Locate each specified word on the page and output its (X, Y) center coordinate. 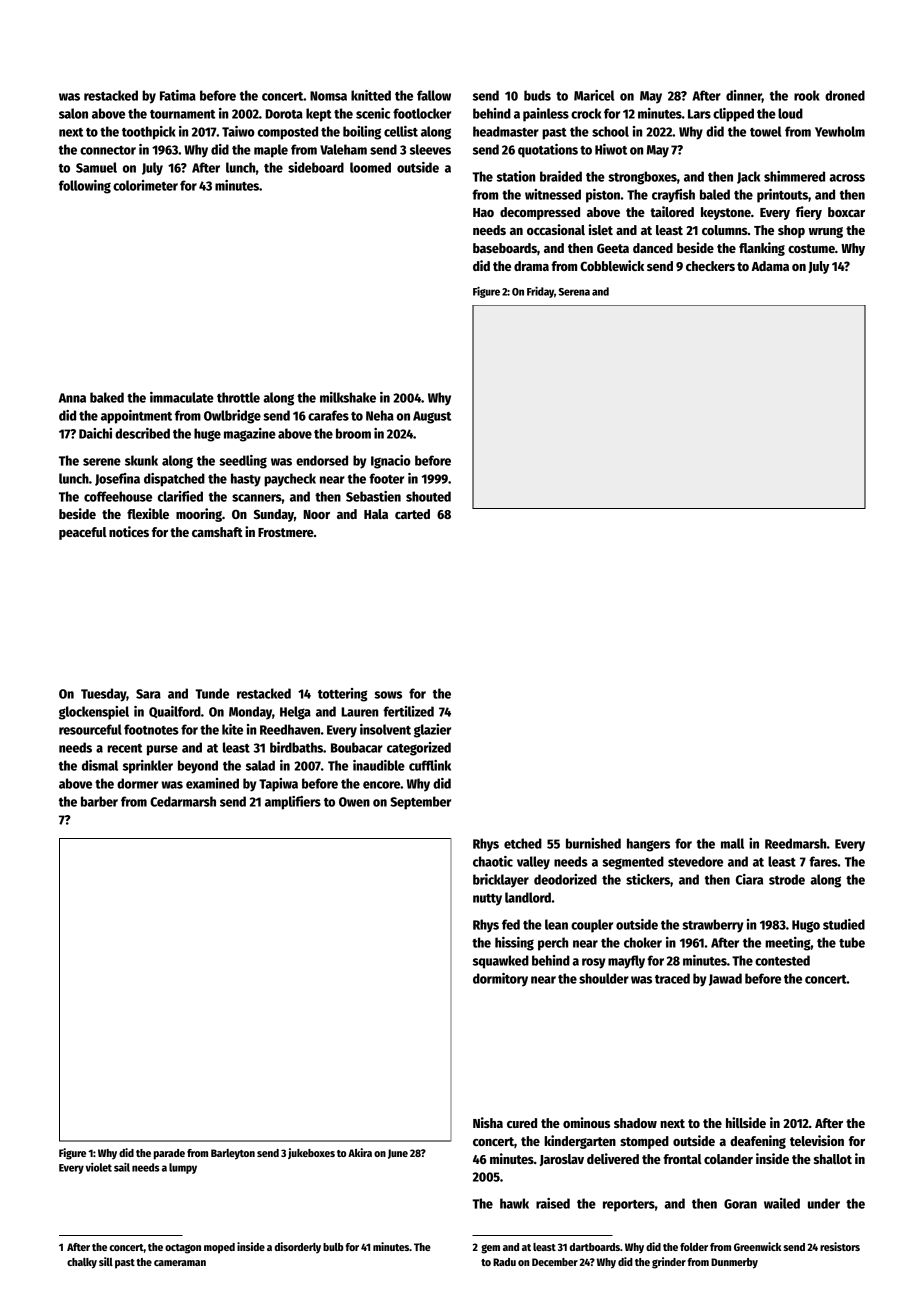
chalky (82, 1263)
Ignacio (391, 462)
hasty (246, 480)
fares (823, 861)
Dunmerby (734, 1263)
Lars (699, 114)
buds (537, 95)
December (555, 1262)
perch (553, 944)
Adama (770, 266)
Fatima (178, 95)
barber (99, 801)
